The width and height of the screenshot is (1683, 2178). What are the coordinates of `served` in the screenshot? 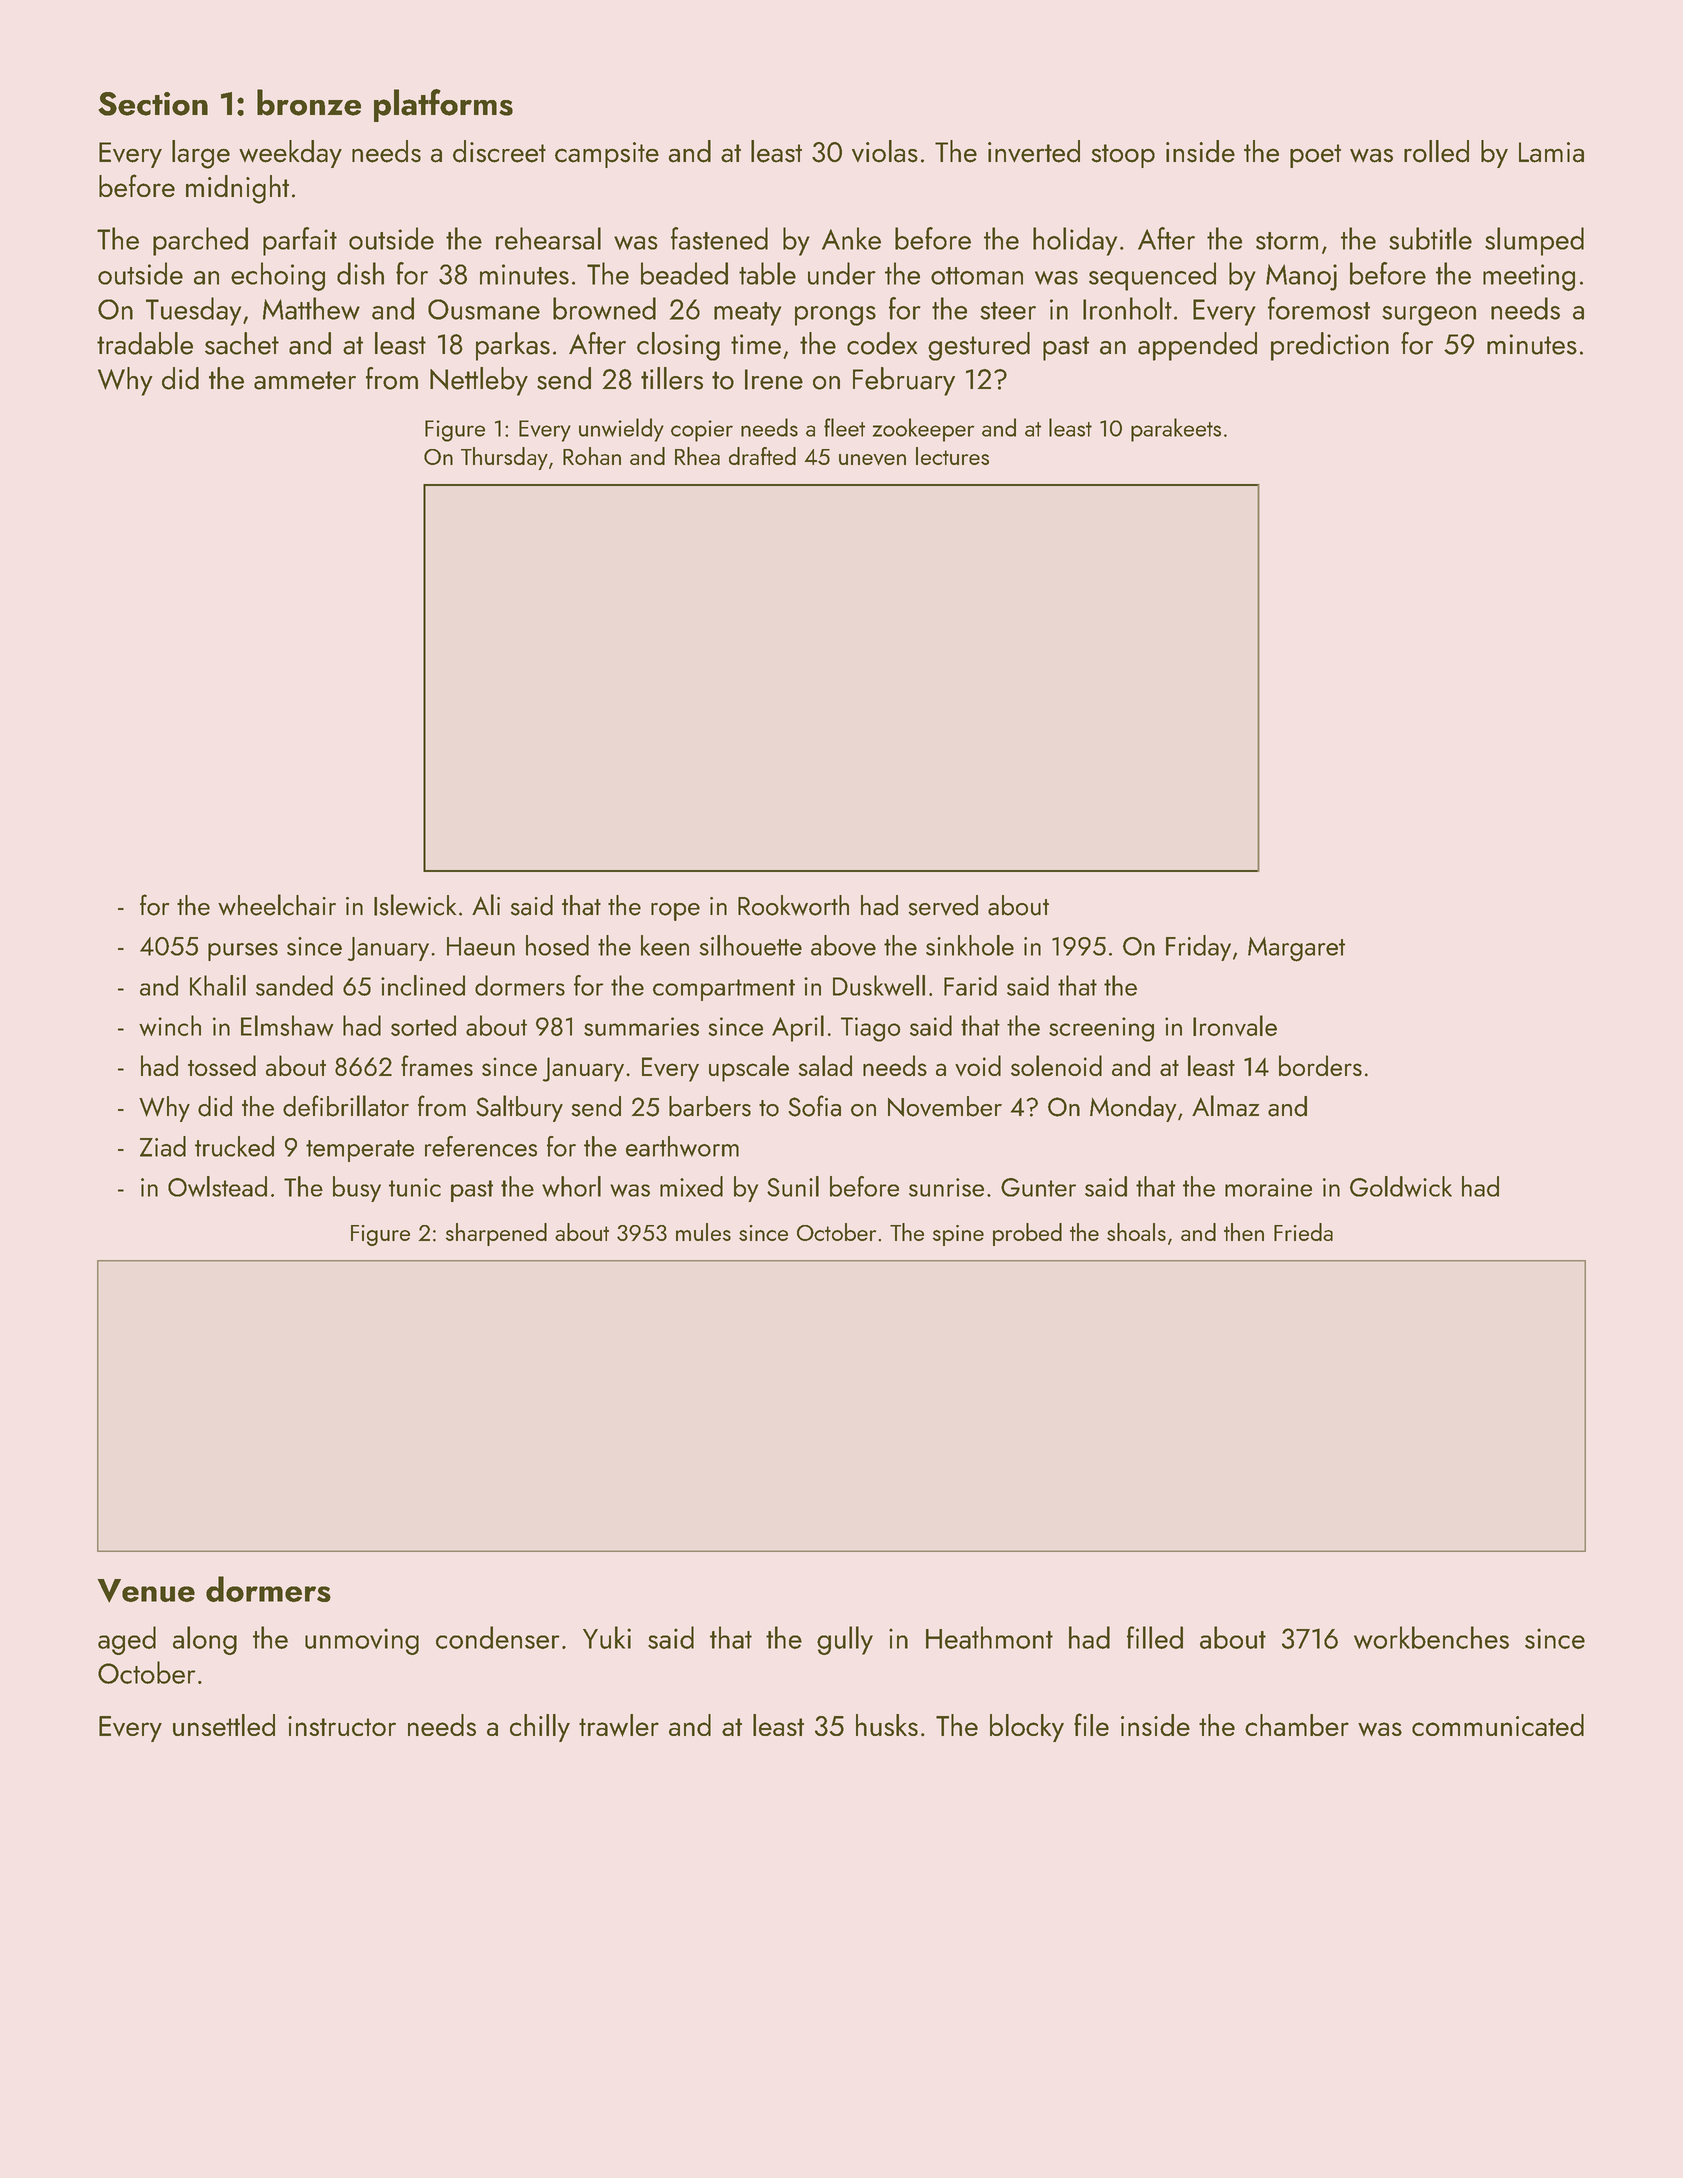 It's located at (943, 905).
